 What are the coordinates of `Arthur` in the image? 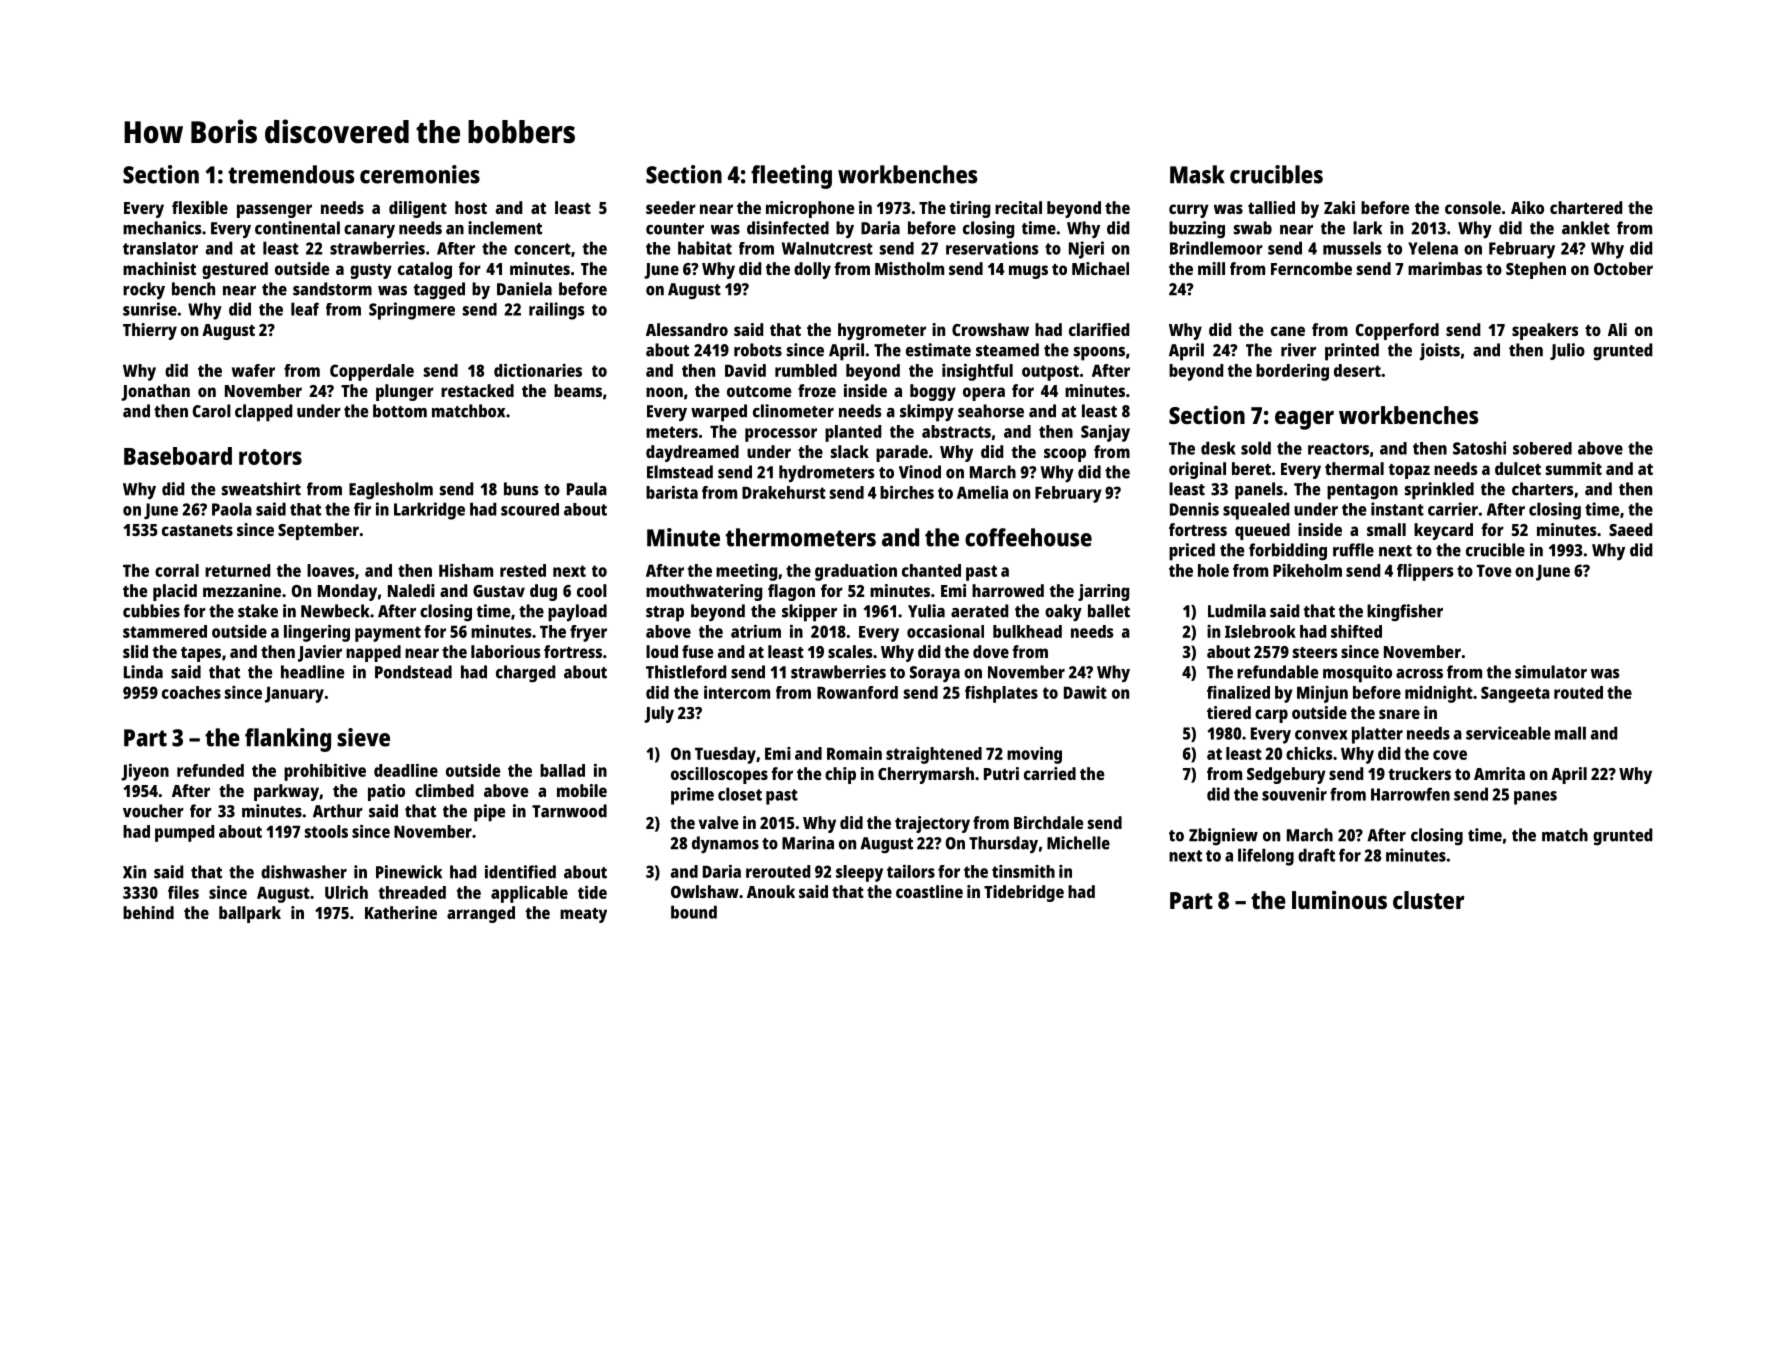 It's located at (338, 811).
